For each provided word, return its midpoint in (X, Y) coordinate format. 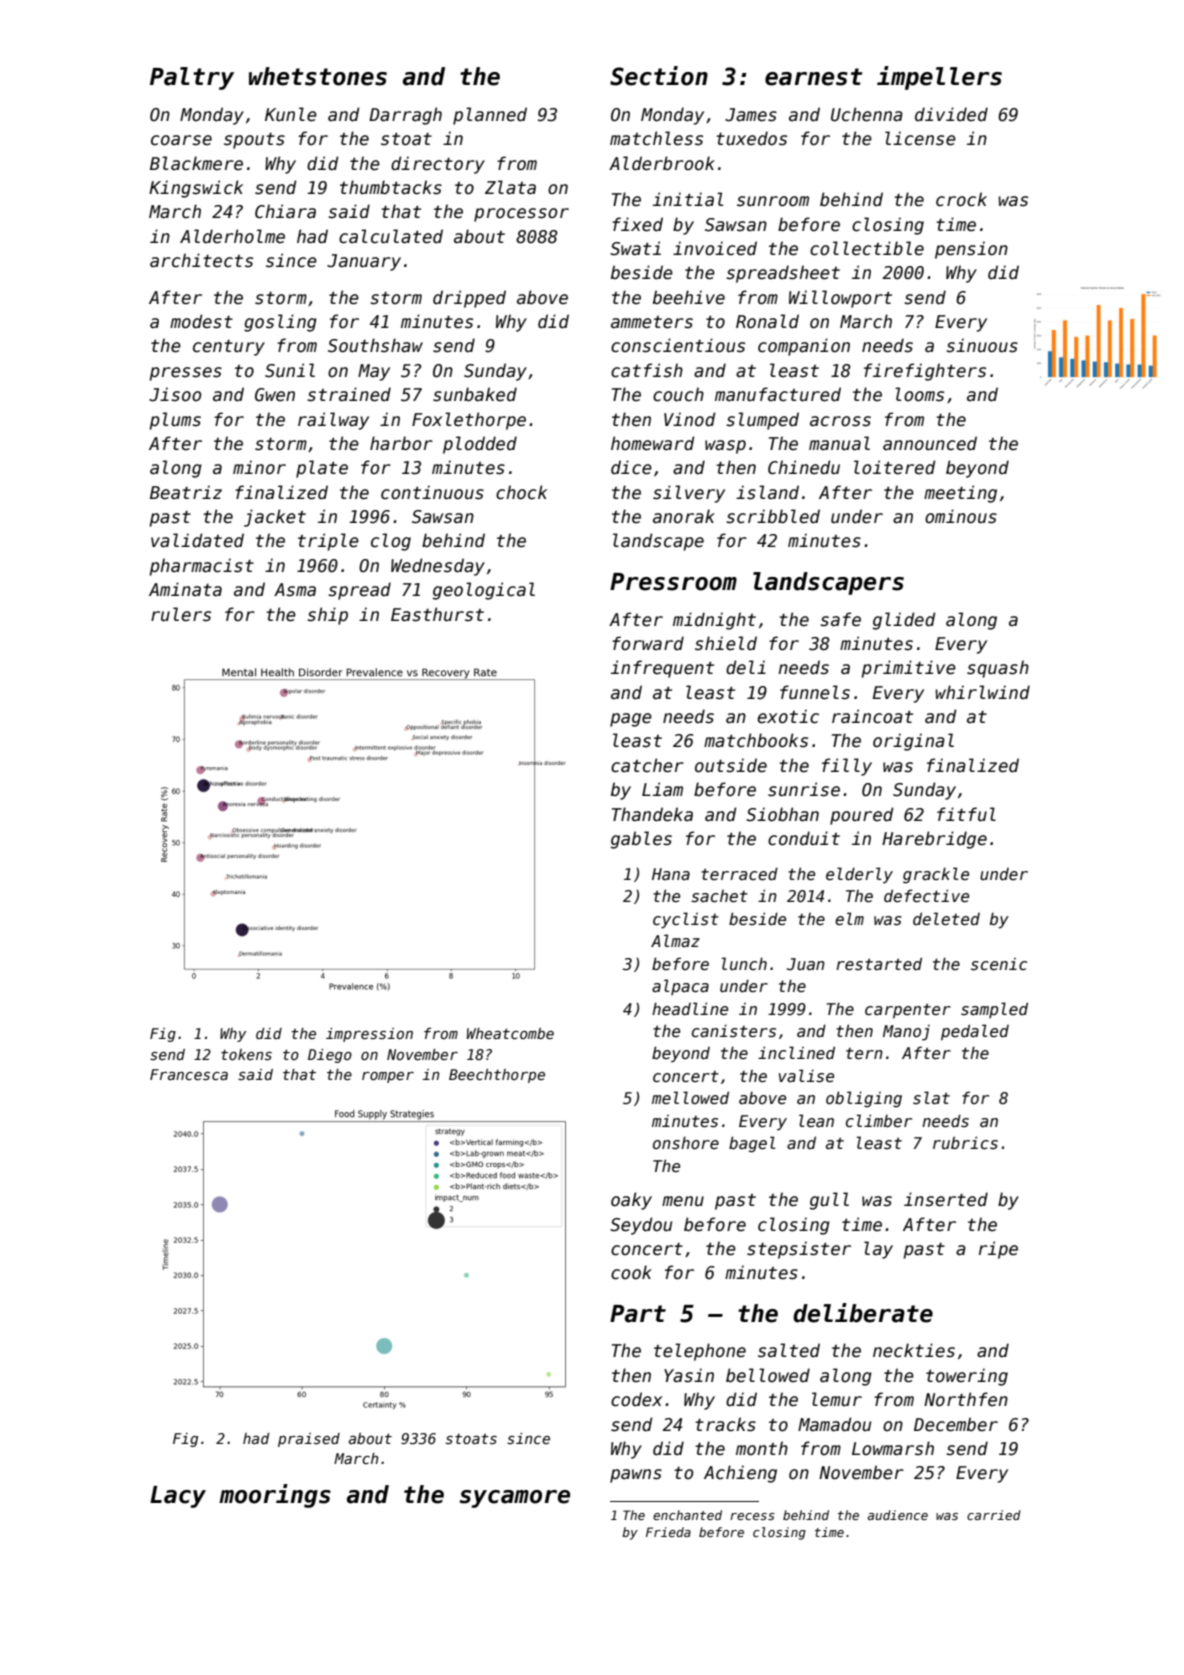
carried (994, 1515)
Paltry (192, 78)
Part (638, 1314)
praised (309, 1440)
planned (490, 116)
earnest (813, 77)
